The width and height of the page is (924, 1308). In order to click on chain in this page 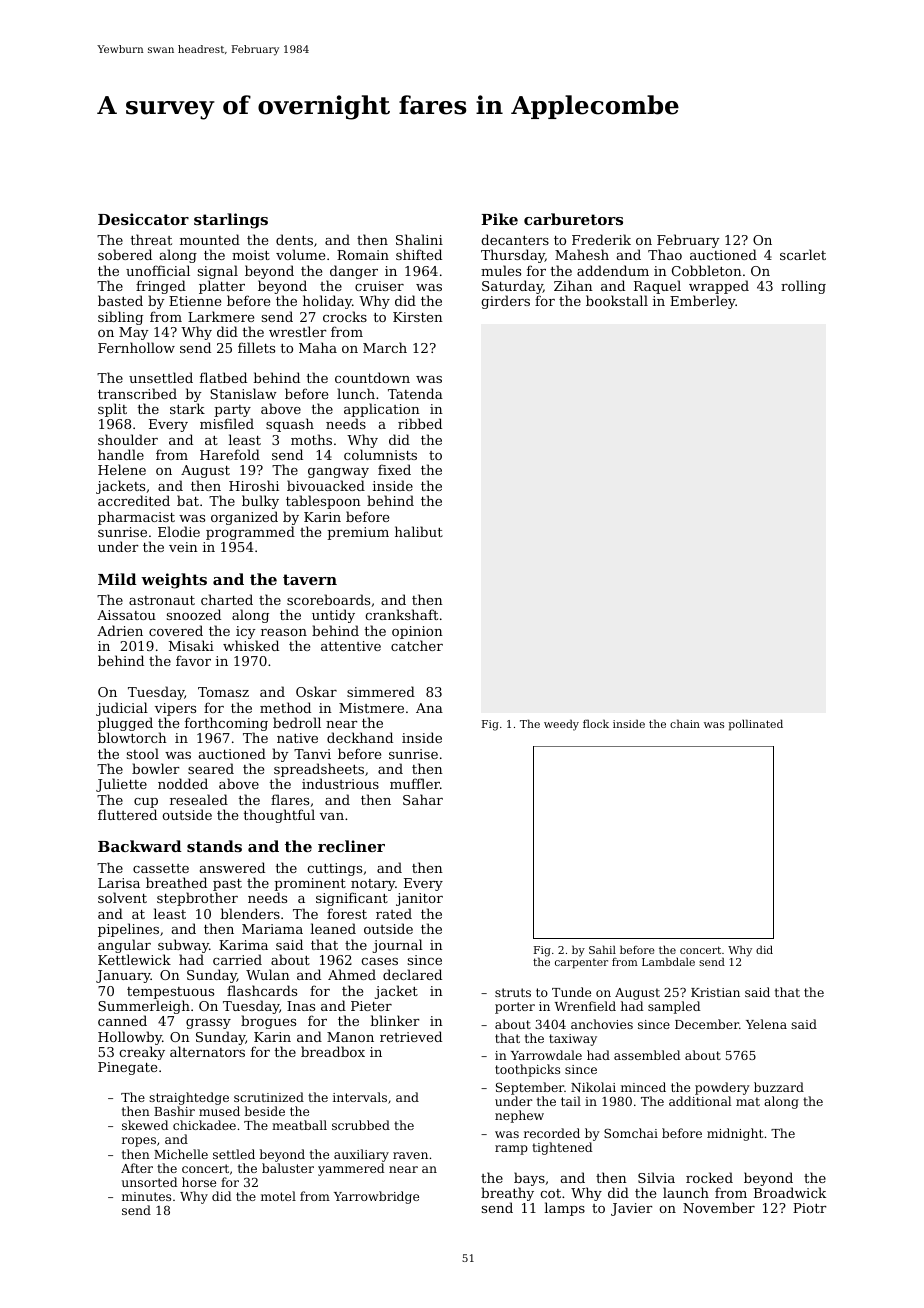, I will do `click(685, 723)`.
